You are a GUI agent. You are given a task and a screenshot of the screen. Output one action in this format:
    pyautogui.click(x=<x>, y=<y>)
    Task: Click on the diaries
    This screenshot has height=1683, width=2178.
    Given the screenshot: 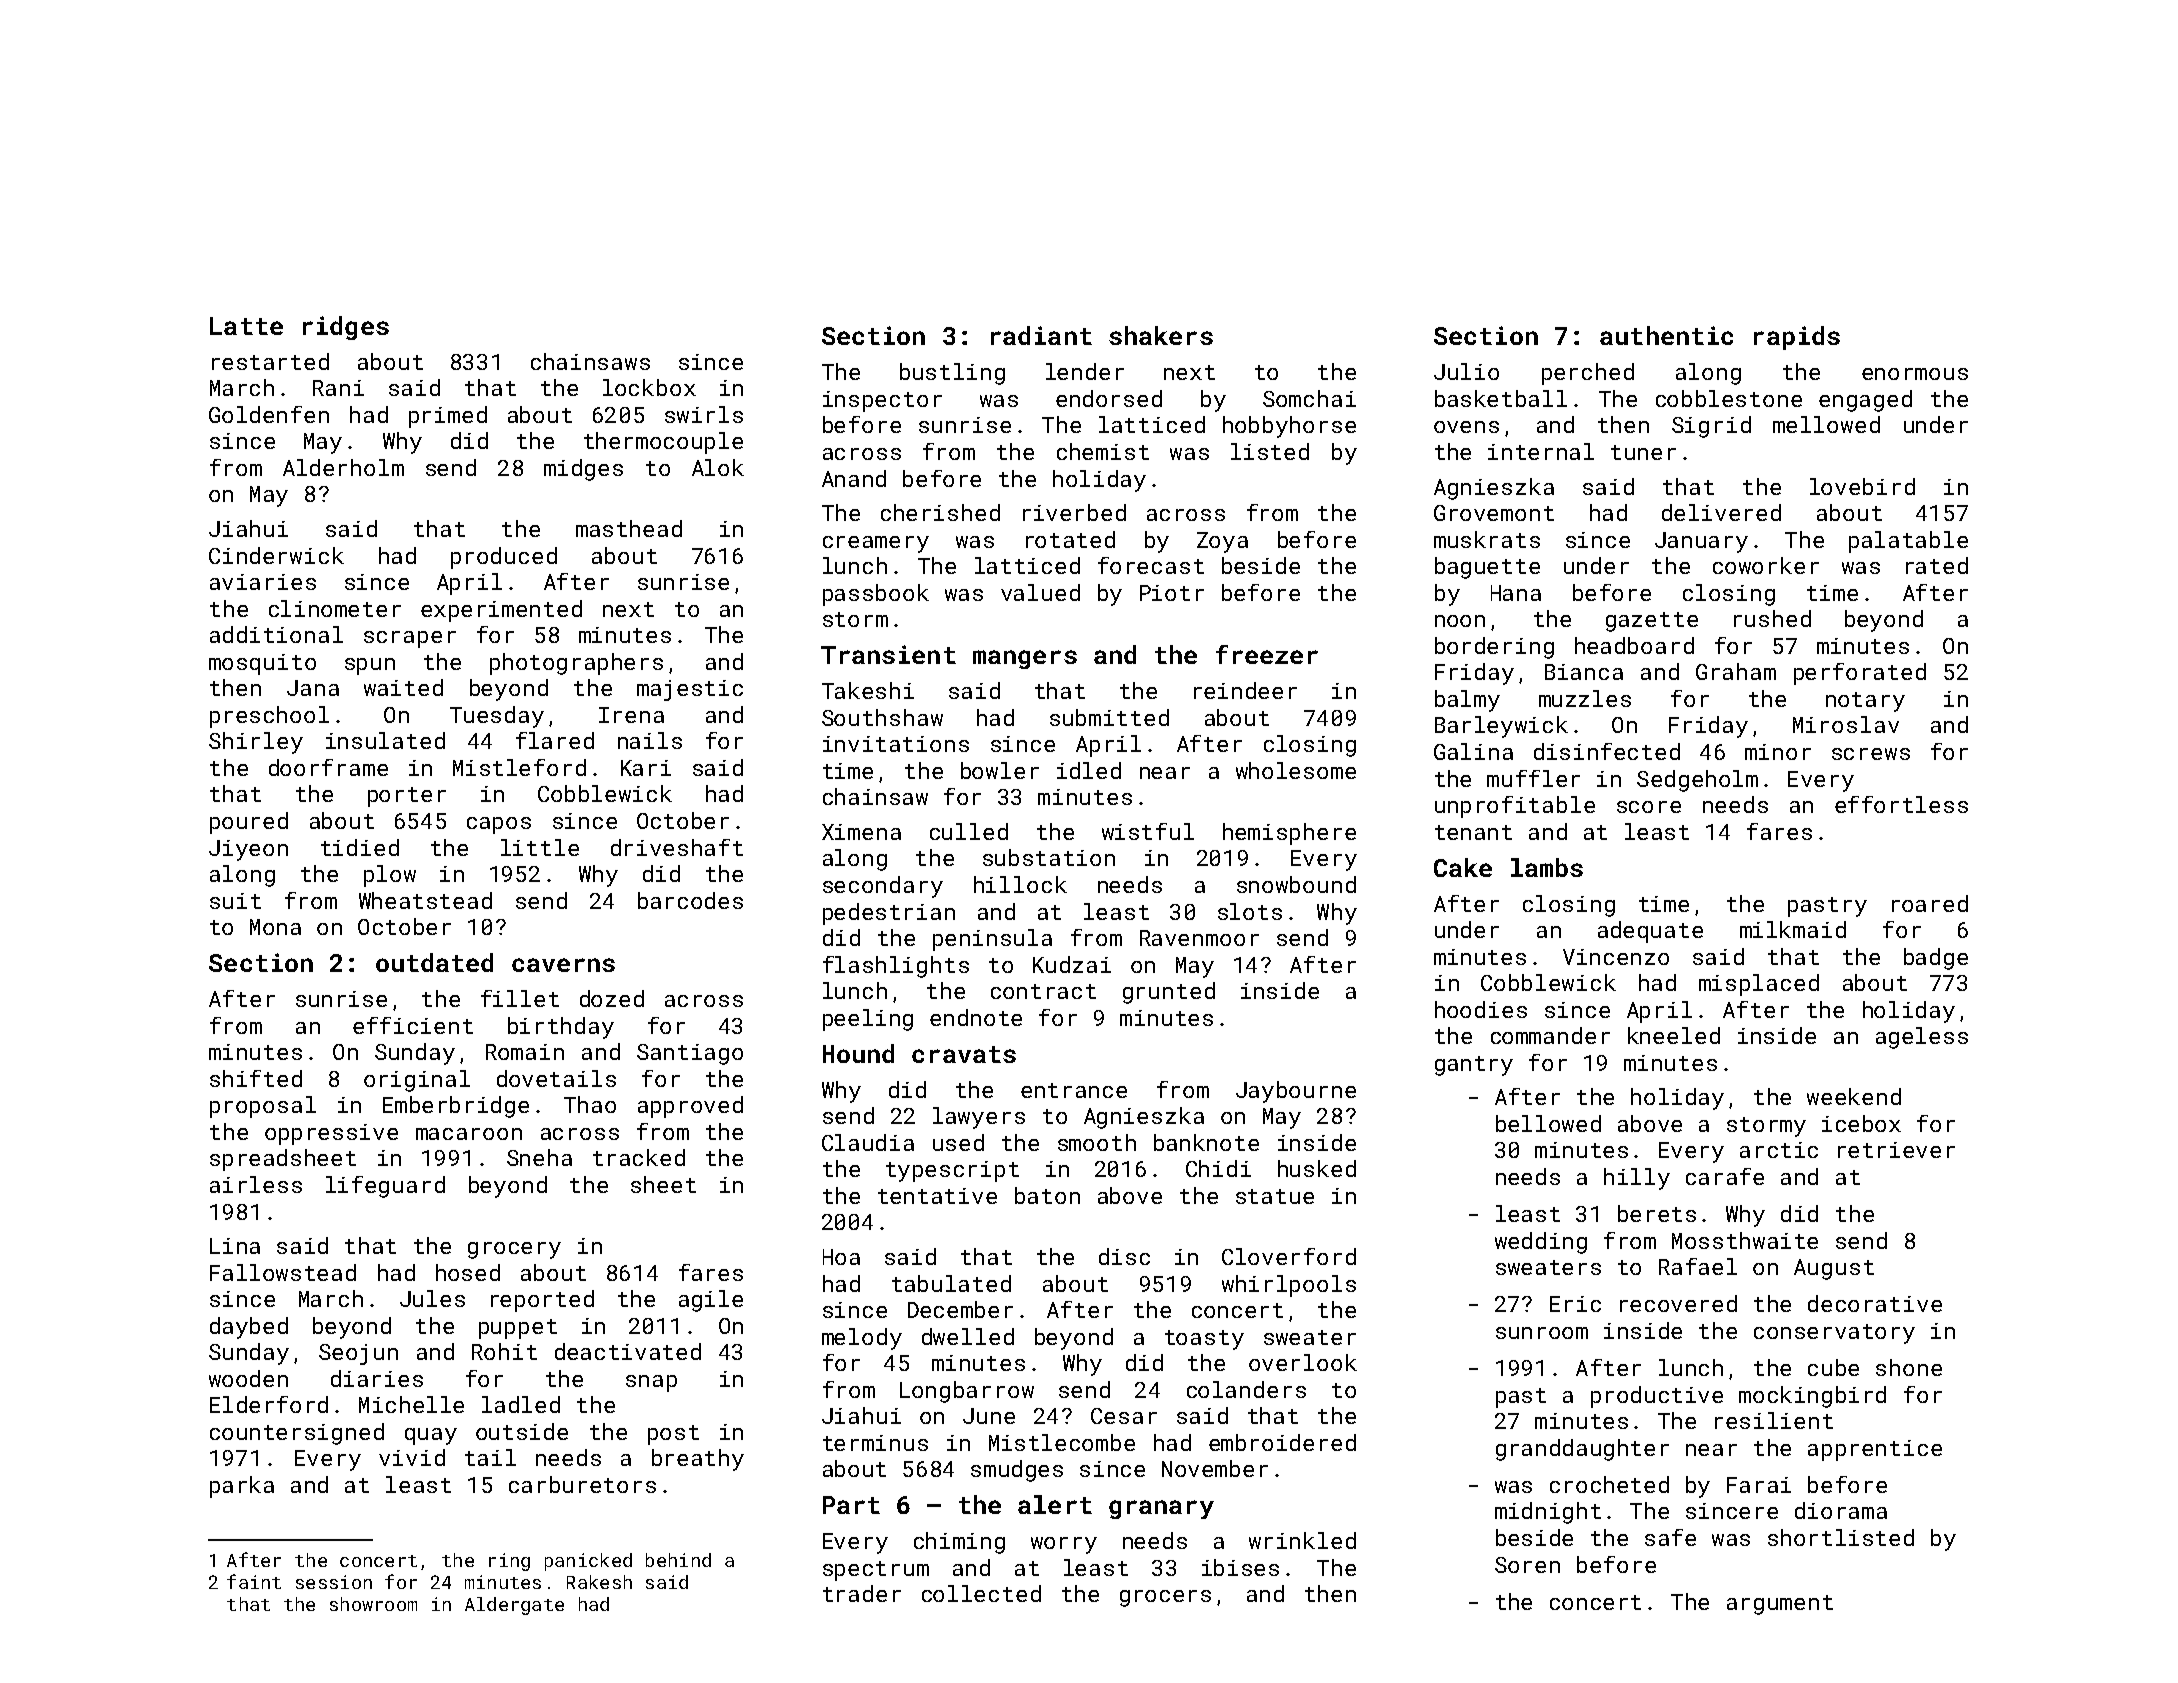 What is the action you would take?
    pyautogui.click(x=377, y=1378)
